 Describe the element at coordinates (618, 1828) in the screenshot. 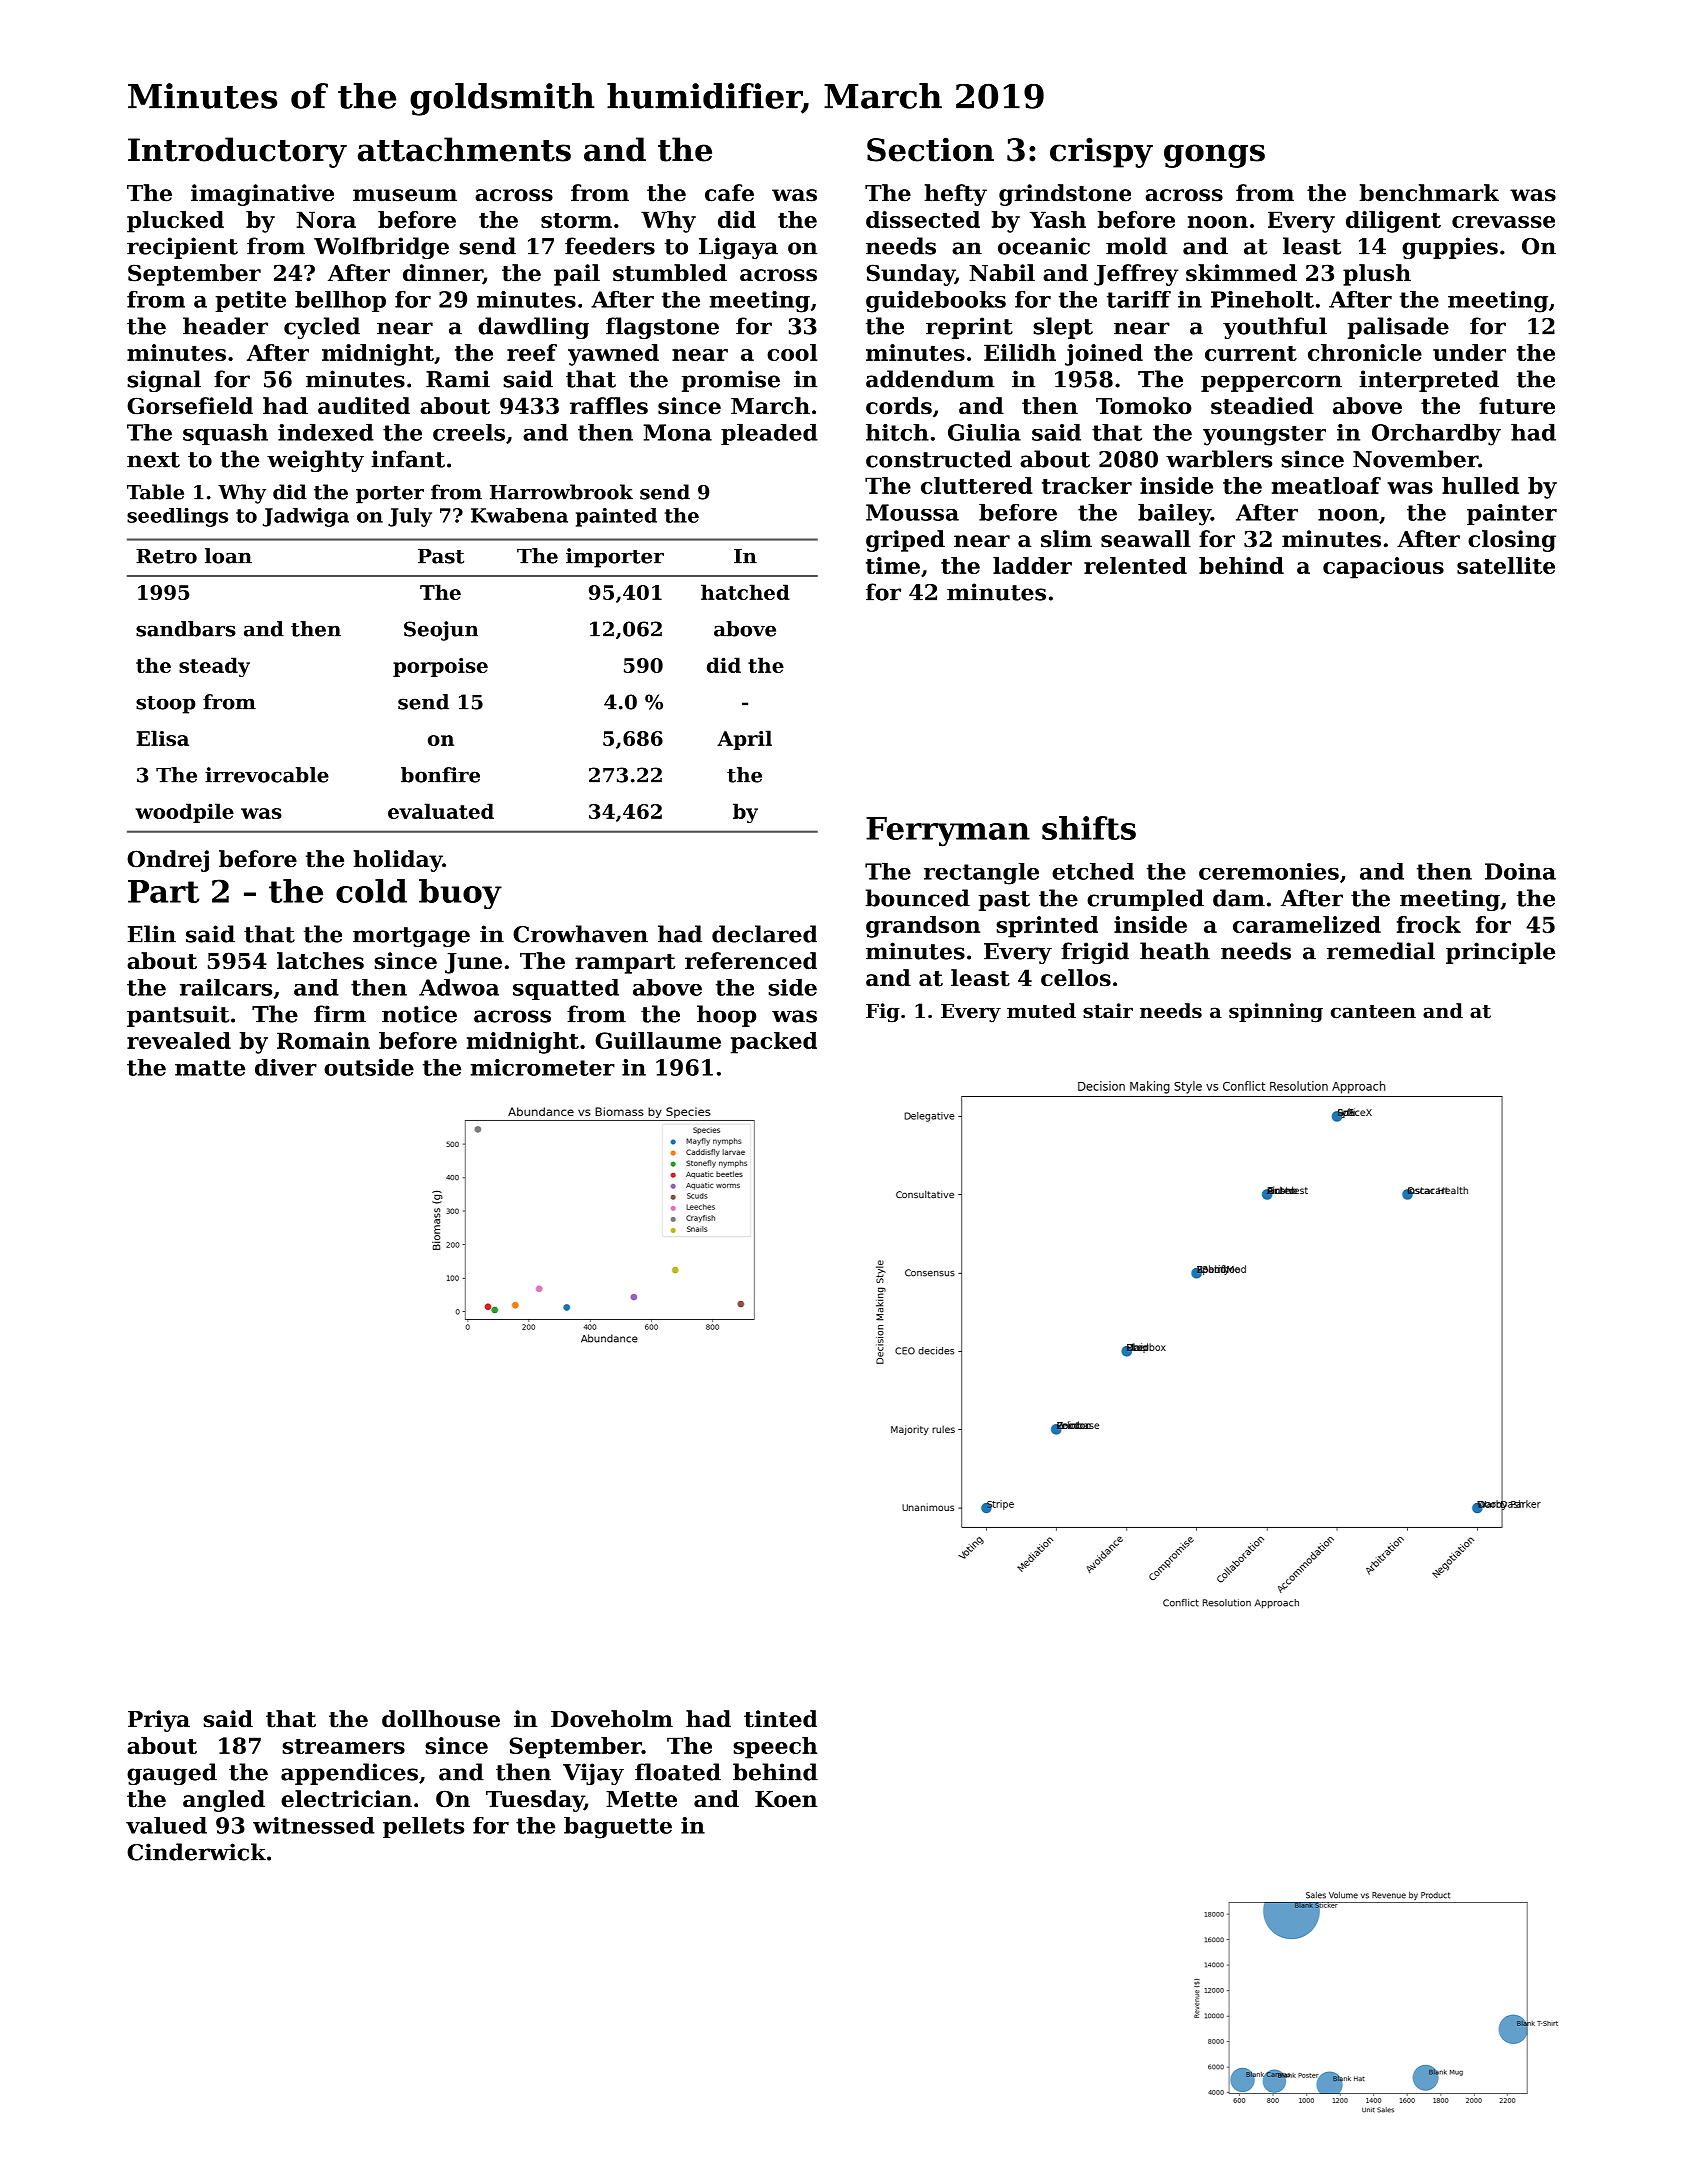

I see `baguette` at that location.
